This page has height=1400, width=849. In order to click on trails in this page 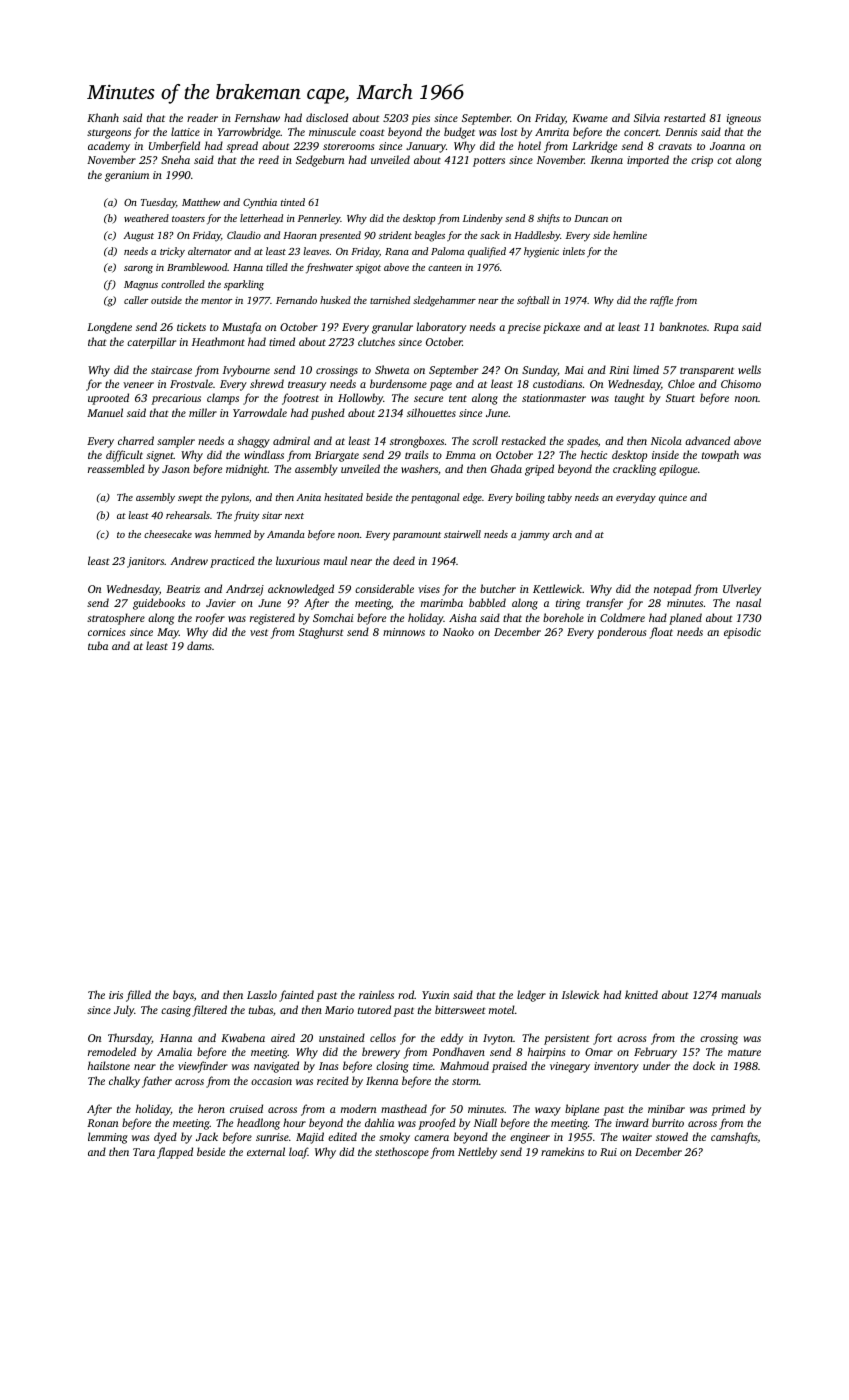, I will do `click(416, 454)`.
